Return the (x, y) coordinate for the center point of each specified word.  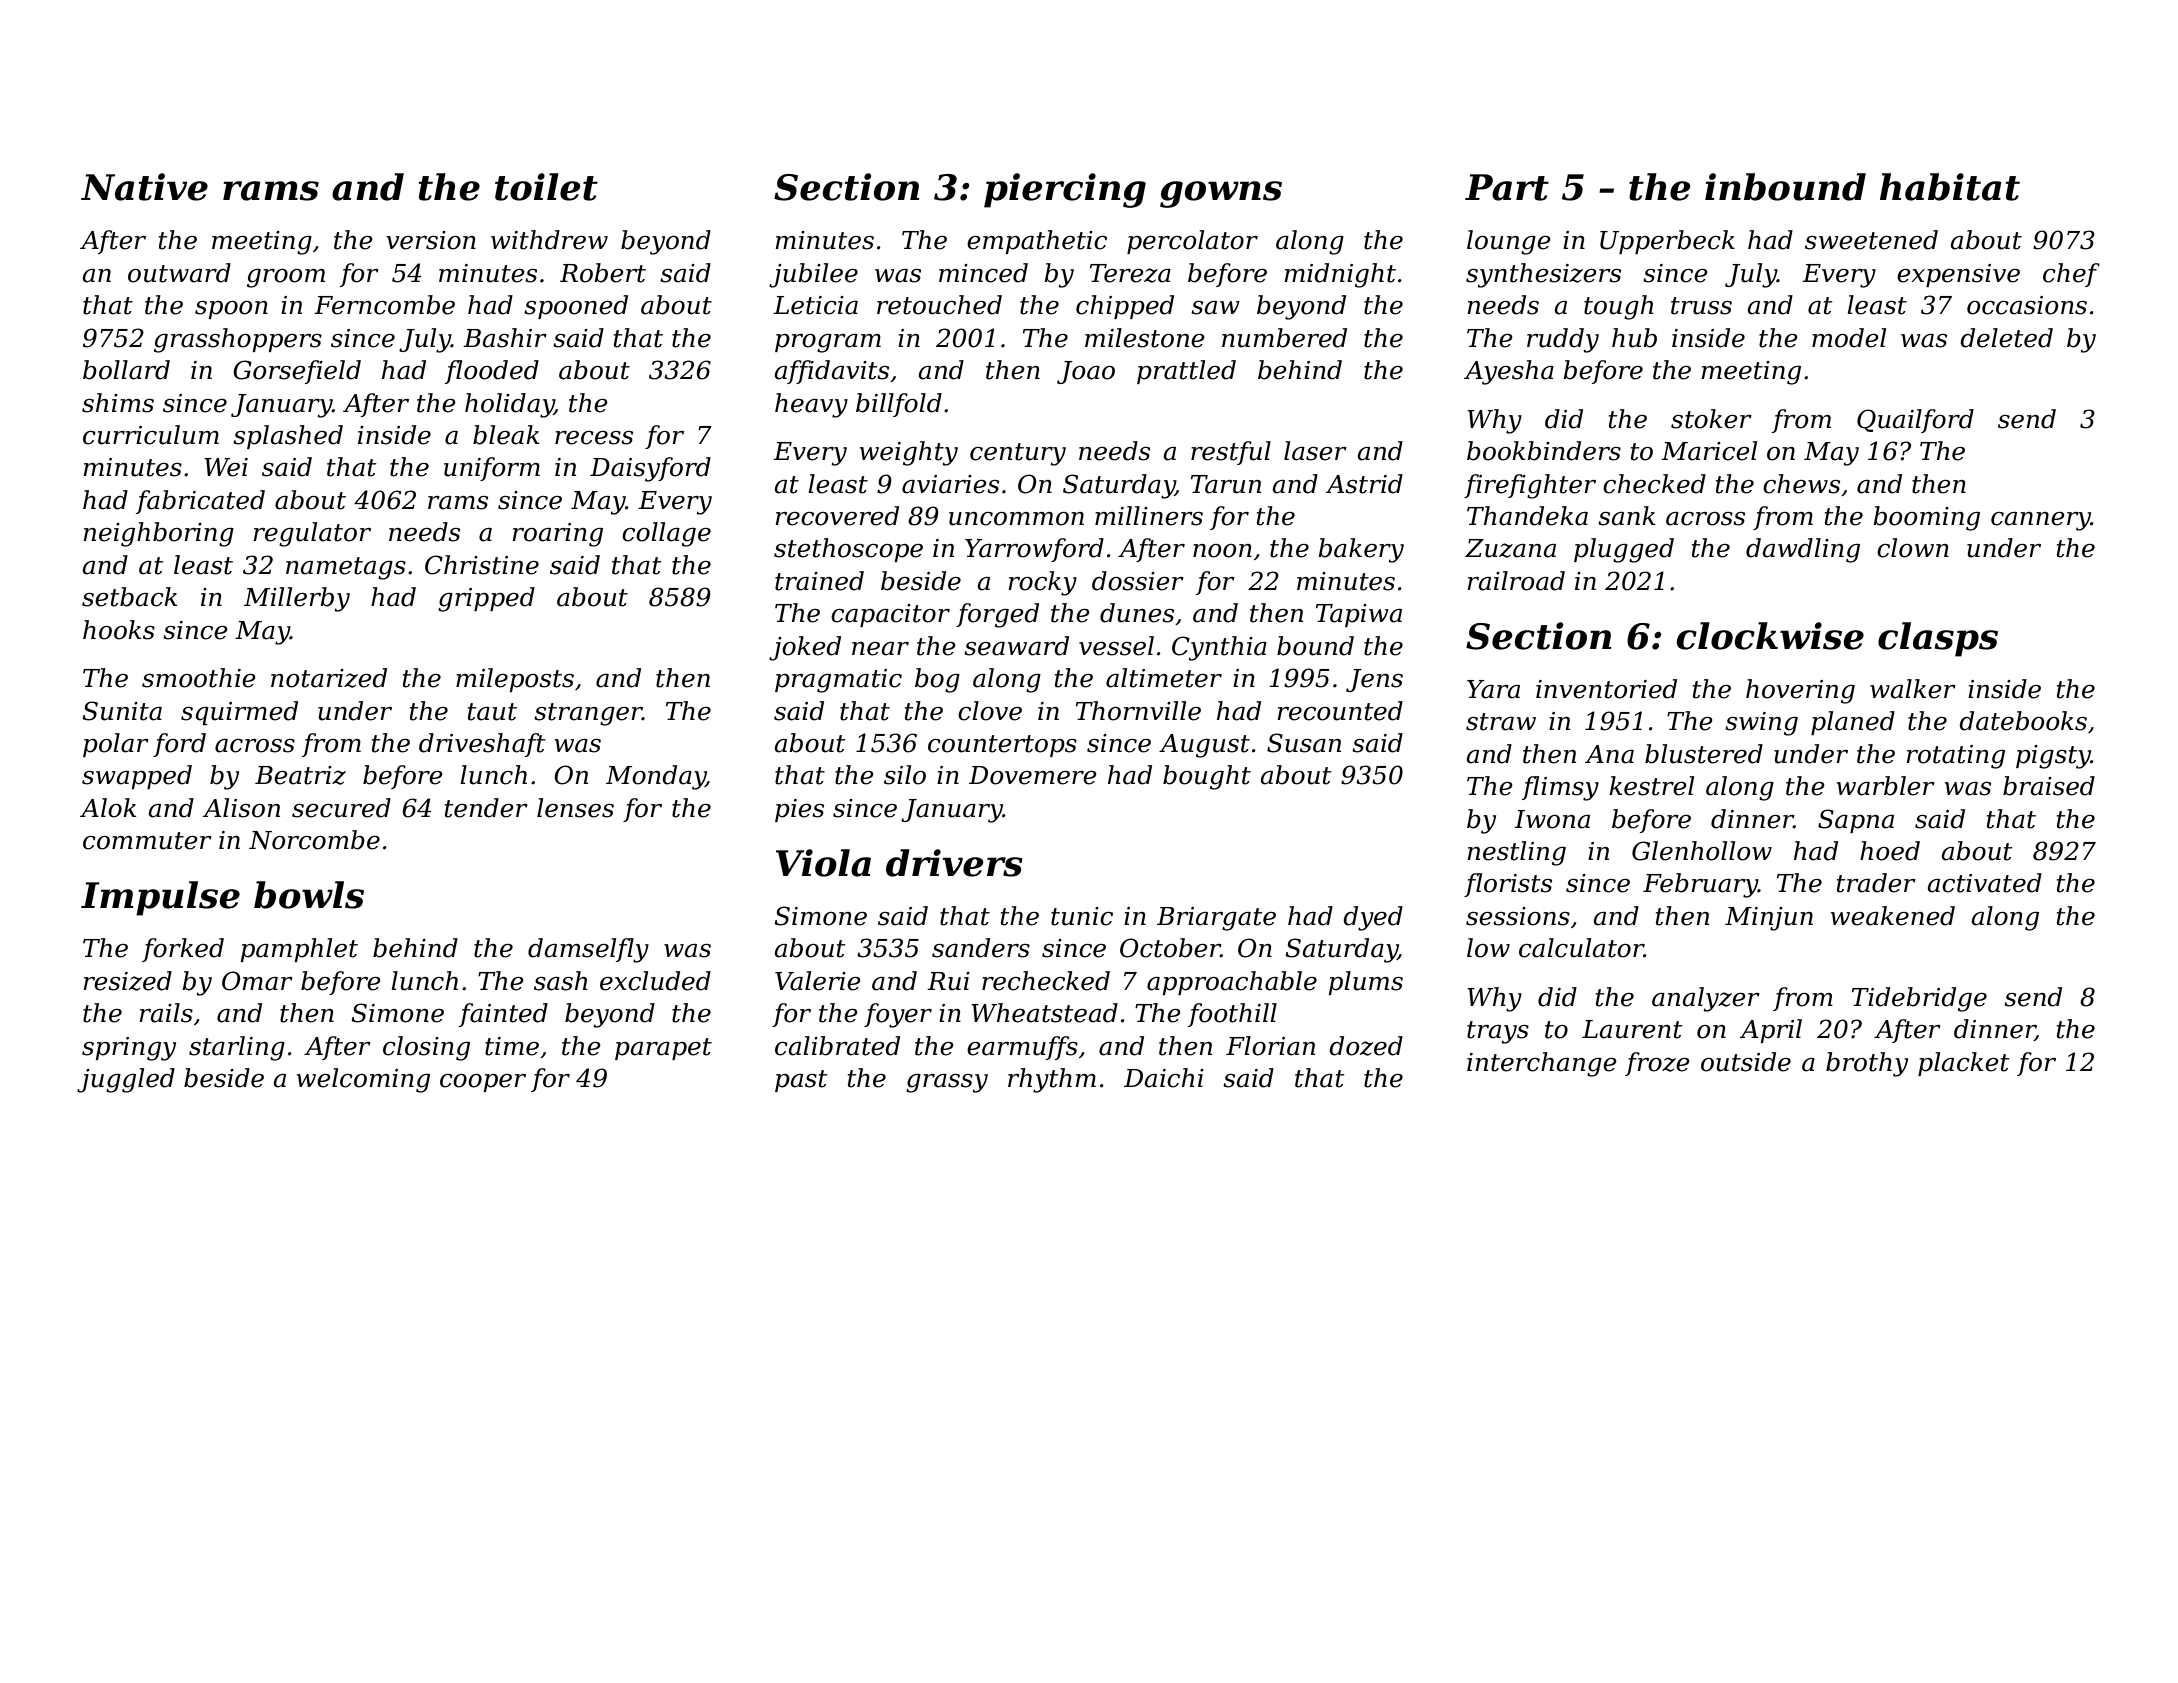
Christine (482, 565)
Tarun (1226, 484)
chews (1801, 484)
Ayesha (1509, 372)
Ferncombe (384, 305)
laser (1315, 451)
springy (129, 1049)
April (1771, 1031)
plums (1366, 983)
